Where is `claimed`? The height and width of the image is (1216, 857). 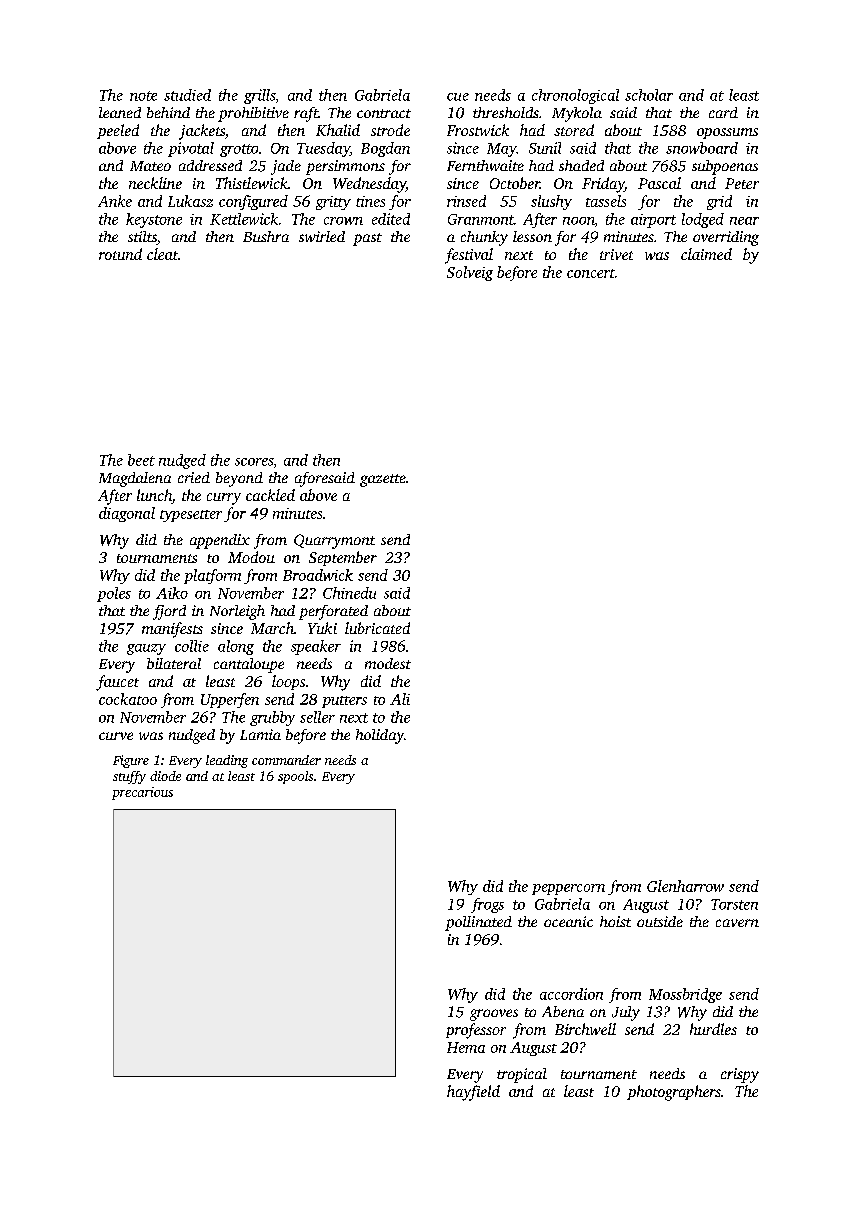
claimed is located at coordinates (706, 254).
